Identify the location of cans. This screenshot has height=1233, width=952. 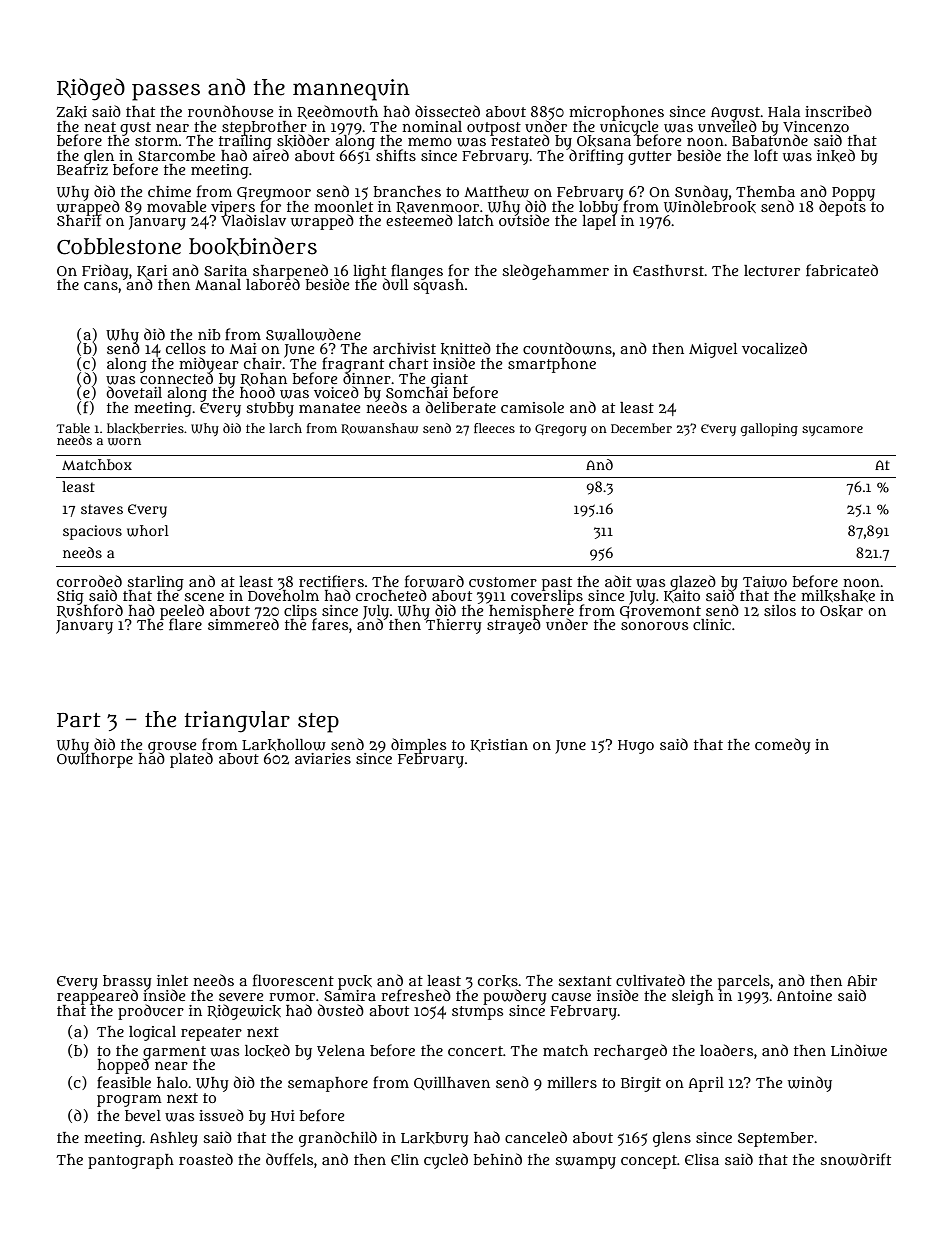
(101, 286).
